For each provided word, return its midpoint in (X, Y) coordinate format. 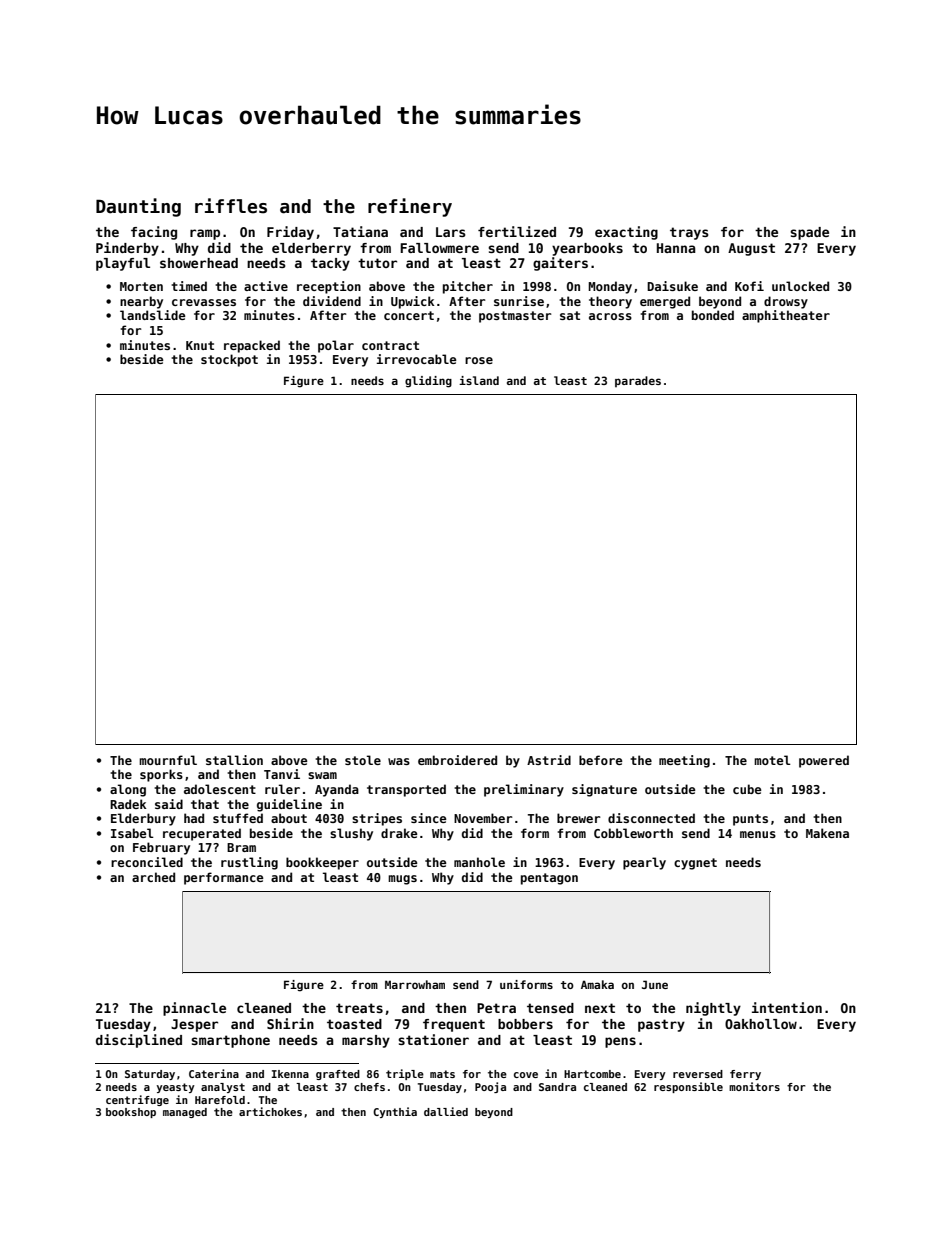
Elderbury (143, 819)
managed (185, 1113)
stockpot (229, 360)
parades (638, 381)
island (479, 380)
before (601, 760)
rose (479, 360)
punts (750, 820)
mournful (168, 760)
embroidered (457, 760)
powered (824, 761)
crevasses (204, 302)
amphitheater (786, 316)
